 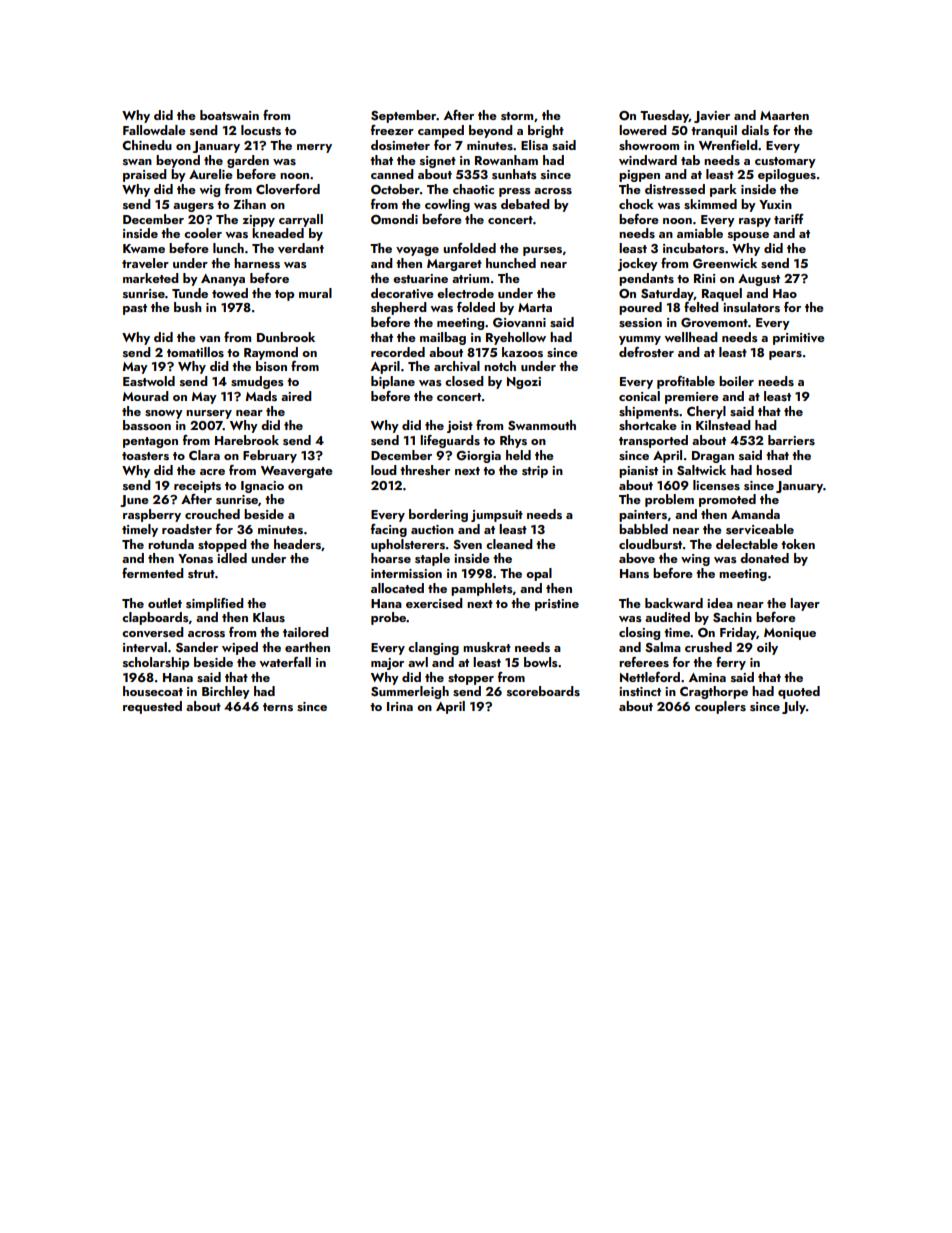 What do you see at coordinates (278, 707) in the screenshot?
I see `terns` at bounding box center [278, 707].
